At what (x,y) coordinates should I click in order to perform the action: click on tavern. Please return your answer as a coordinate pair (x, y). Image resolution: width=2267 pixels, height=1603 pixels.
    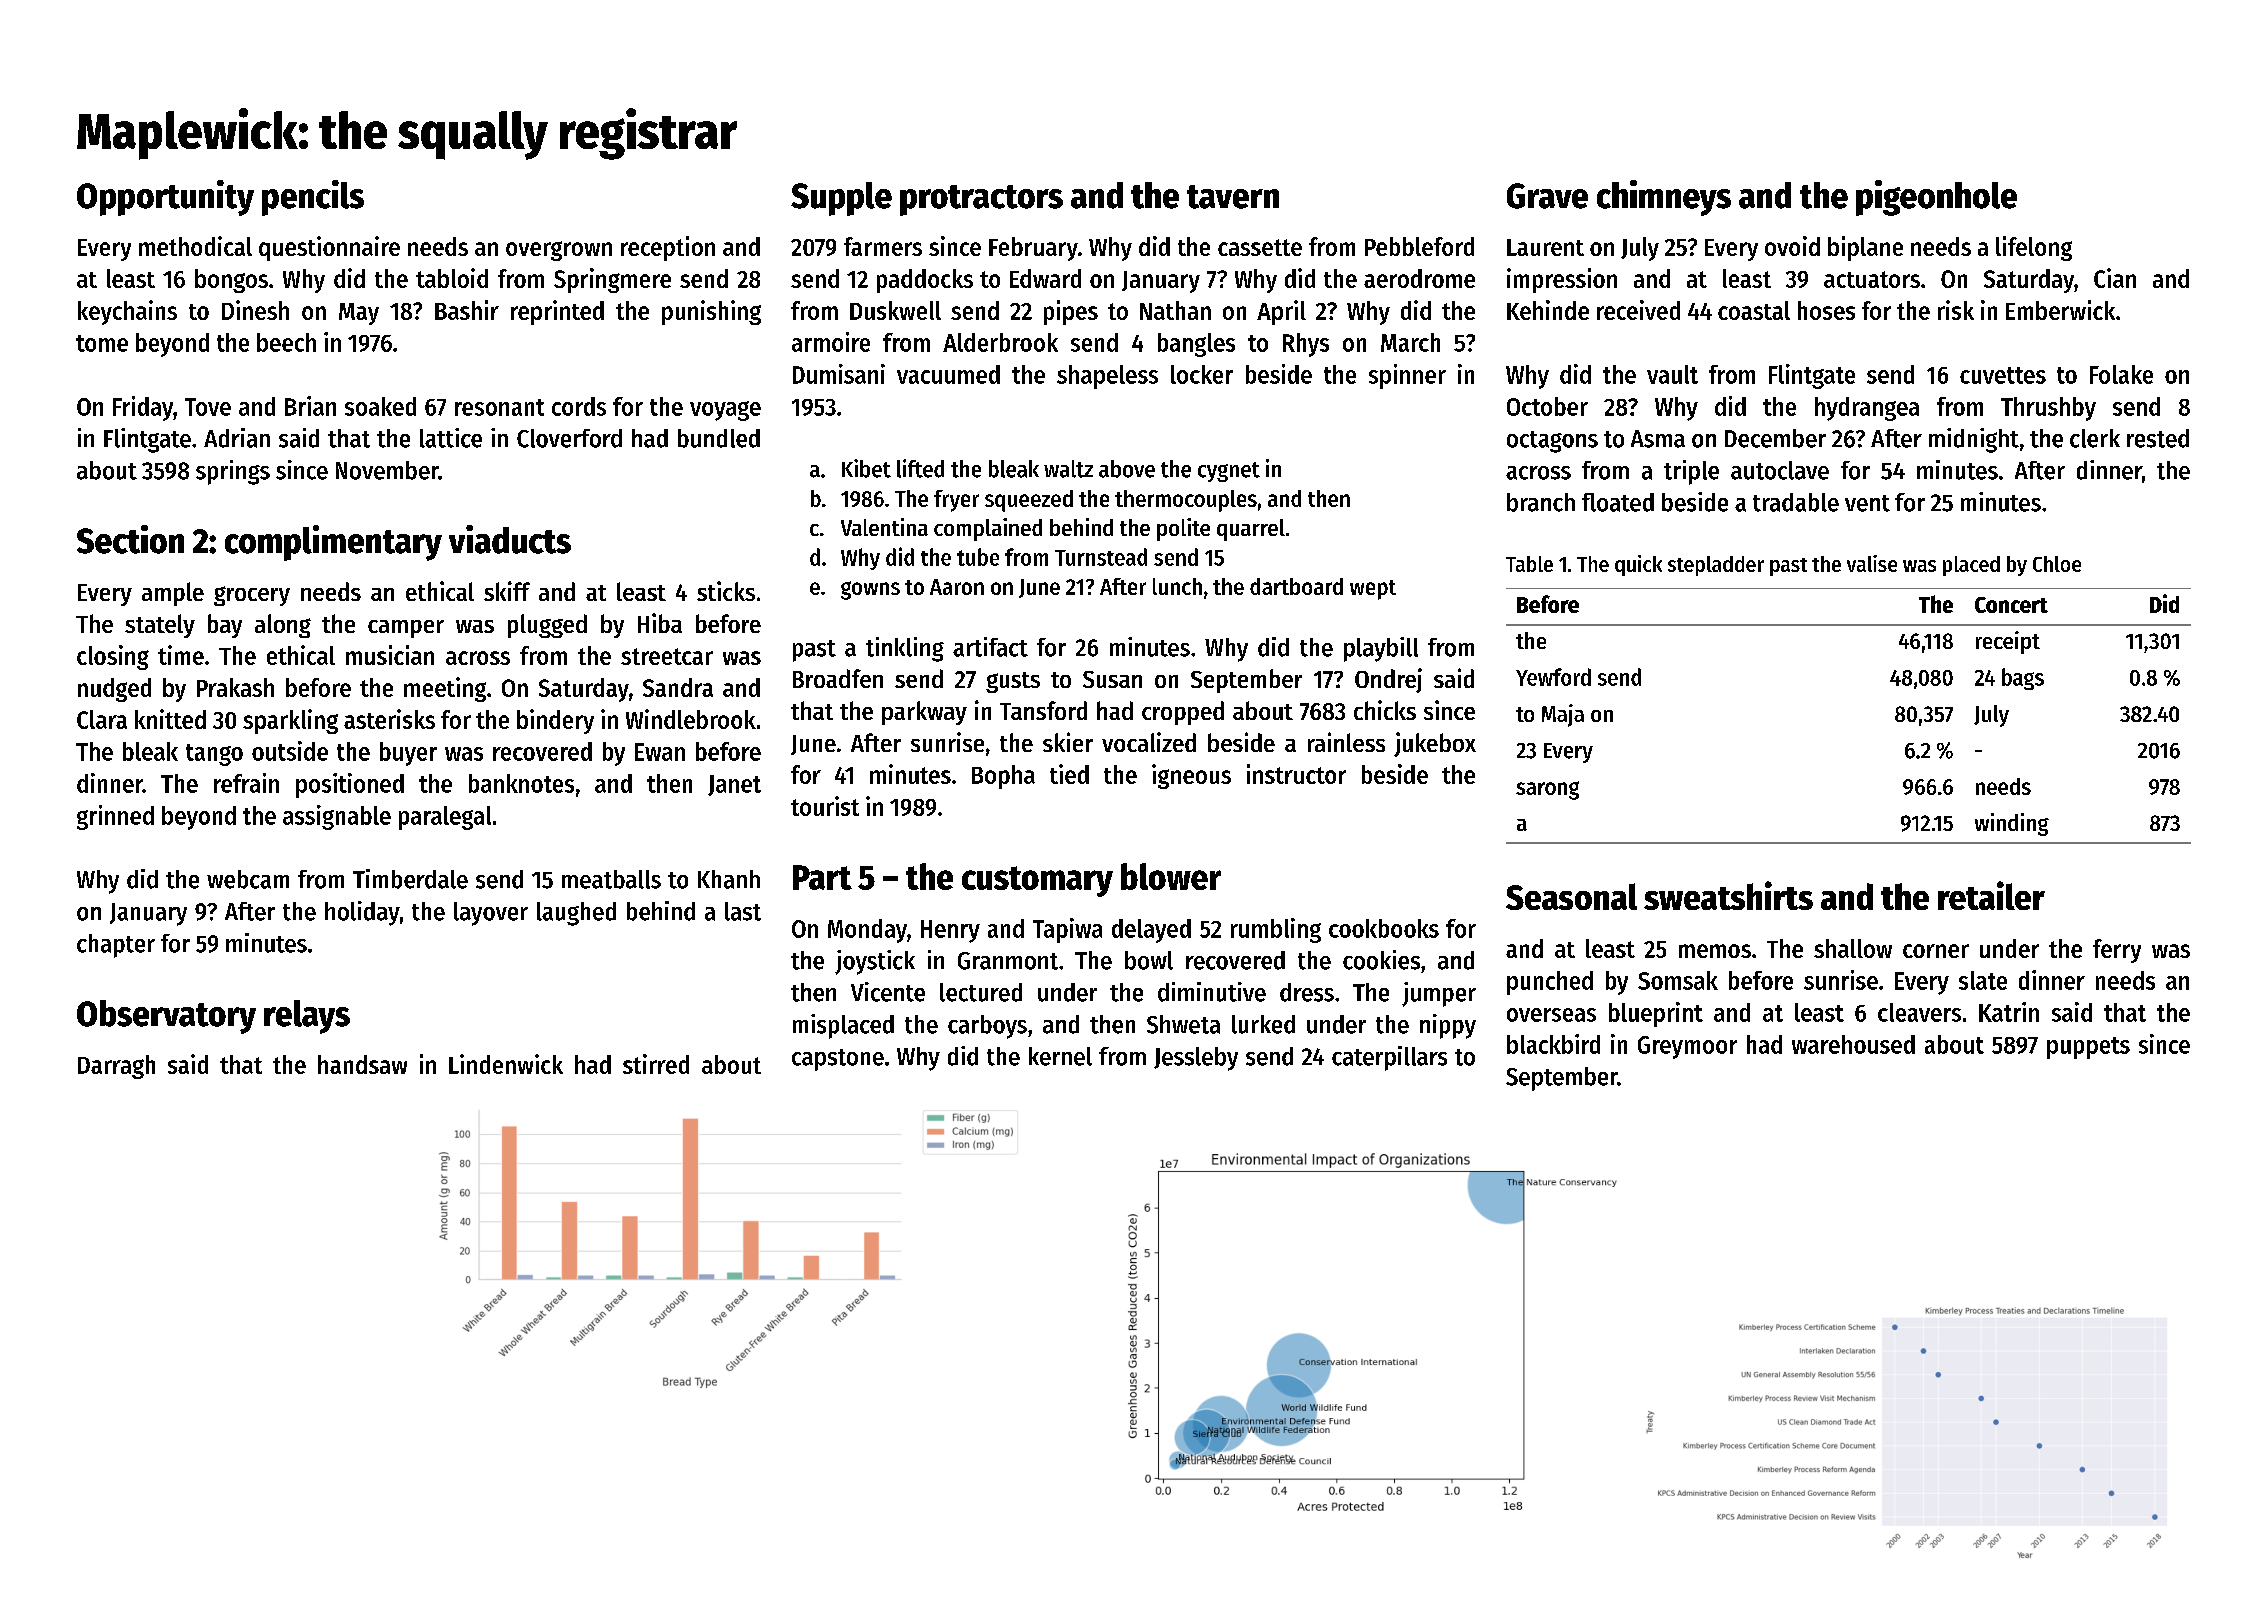
    Looking at the image, I should click on (1233, 197).
